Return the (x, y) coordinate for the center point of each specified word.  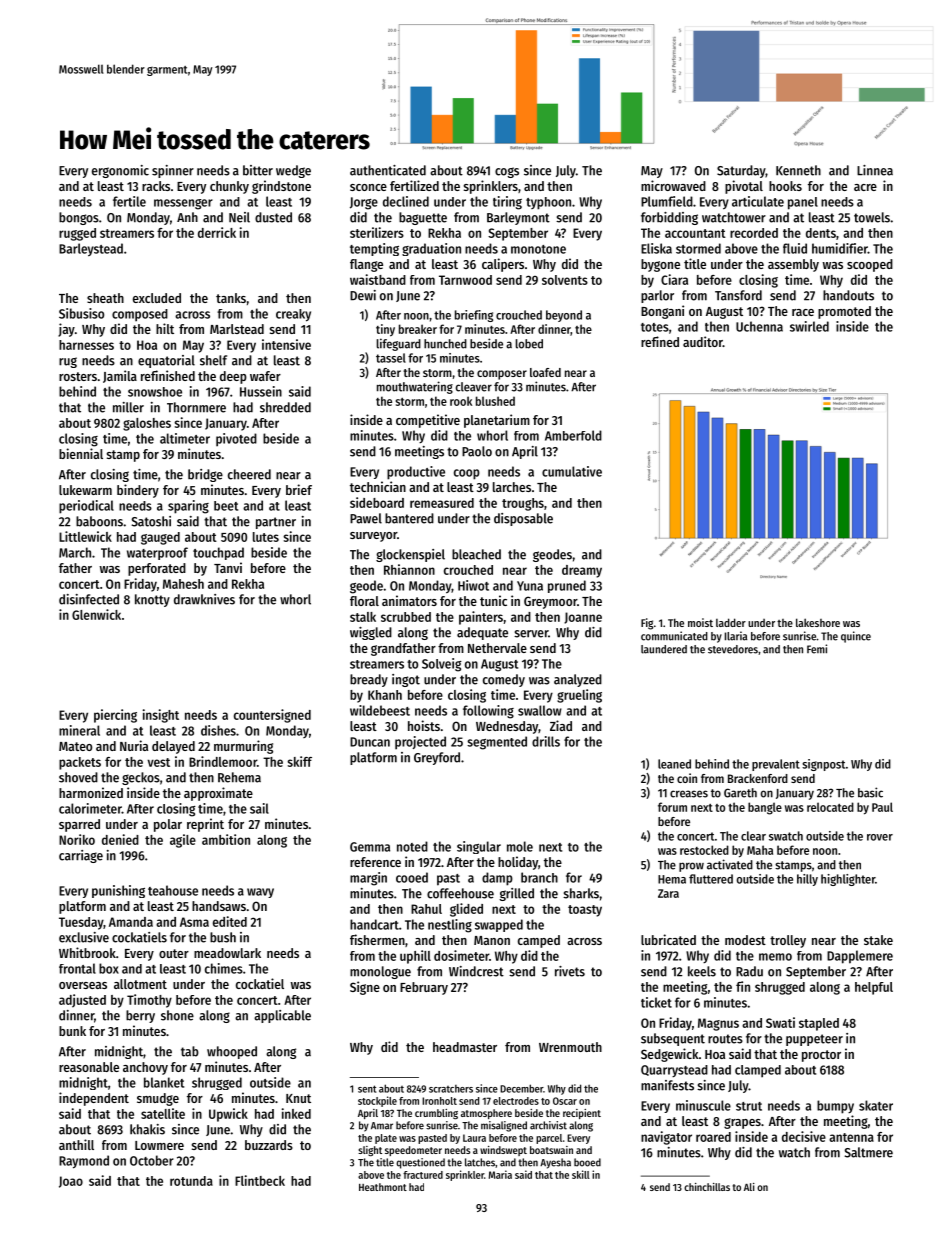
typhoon (548, 203)
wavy (260, 893)
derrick (217, 232)
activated (730, 864)
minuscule (703, 1105)
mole (520, 846)
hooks (785, 186)
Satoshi (151, 521)
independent (94, 1099)
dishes (218, 730)
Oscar (565, 1101)
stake (878, 940)
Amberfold (573, 435)
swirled (809, 326)
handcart (374, 924)
